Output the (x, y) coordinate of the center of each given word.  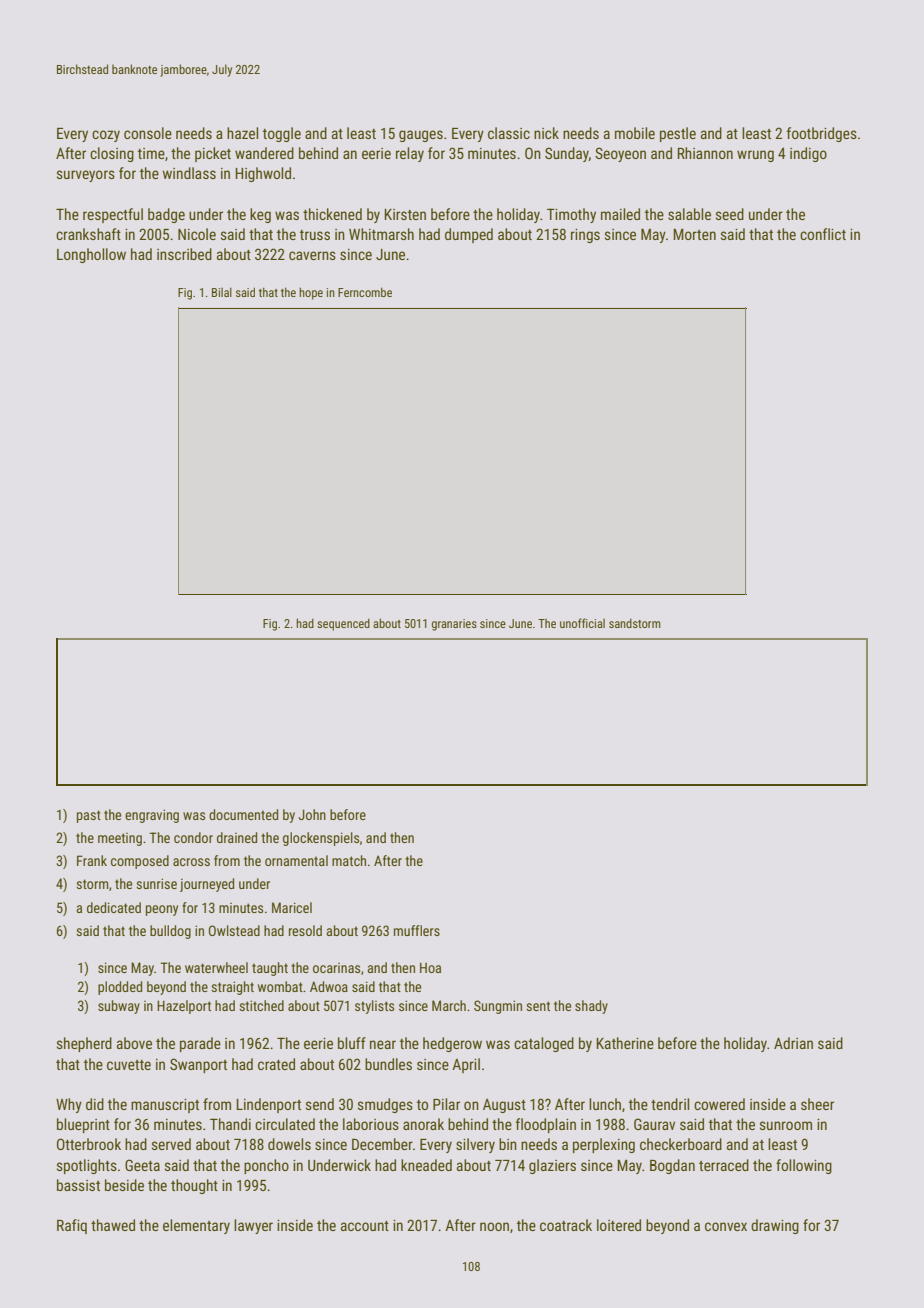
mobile (635, 133)
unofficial (582, 623)
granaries (454, 625)
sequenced (343, 624)
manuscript (165, 1106)
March (449, 1005)
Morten (694, 234)
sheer (817, 1104)
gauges (421, 136)
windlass (189, 173)
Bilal (222, 292)
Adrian (793, 1043)
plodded (120, 988)
